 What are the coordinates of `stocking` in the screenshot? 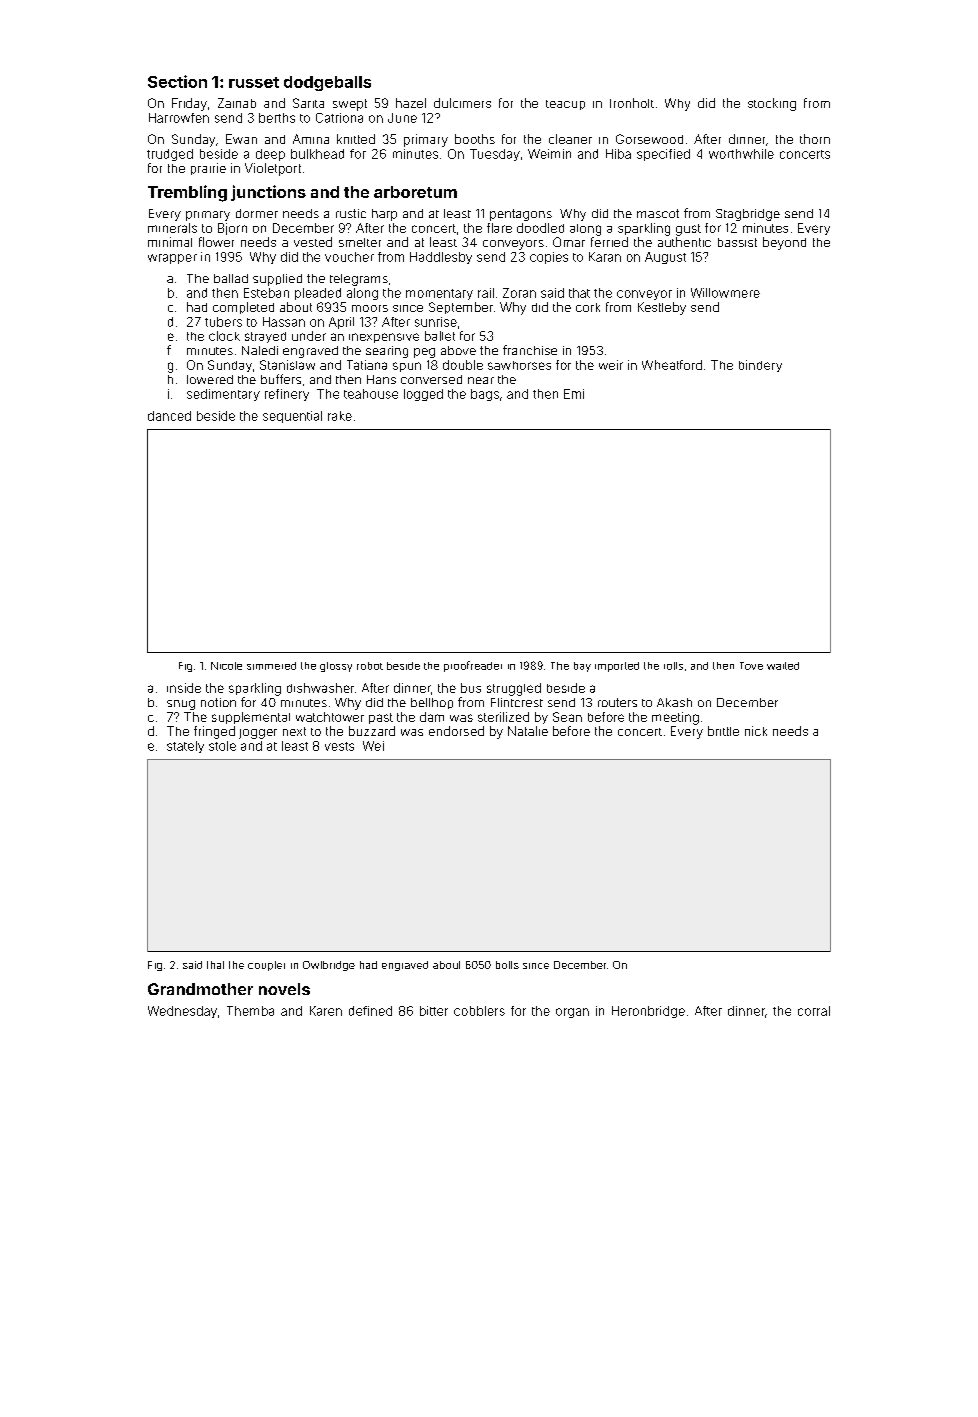 It's located at (772, 104).
